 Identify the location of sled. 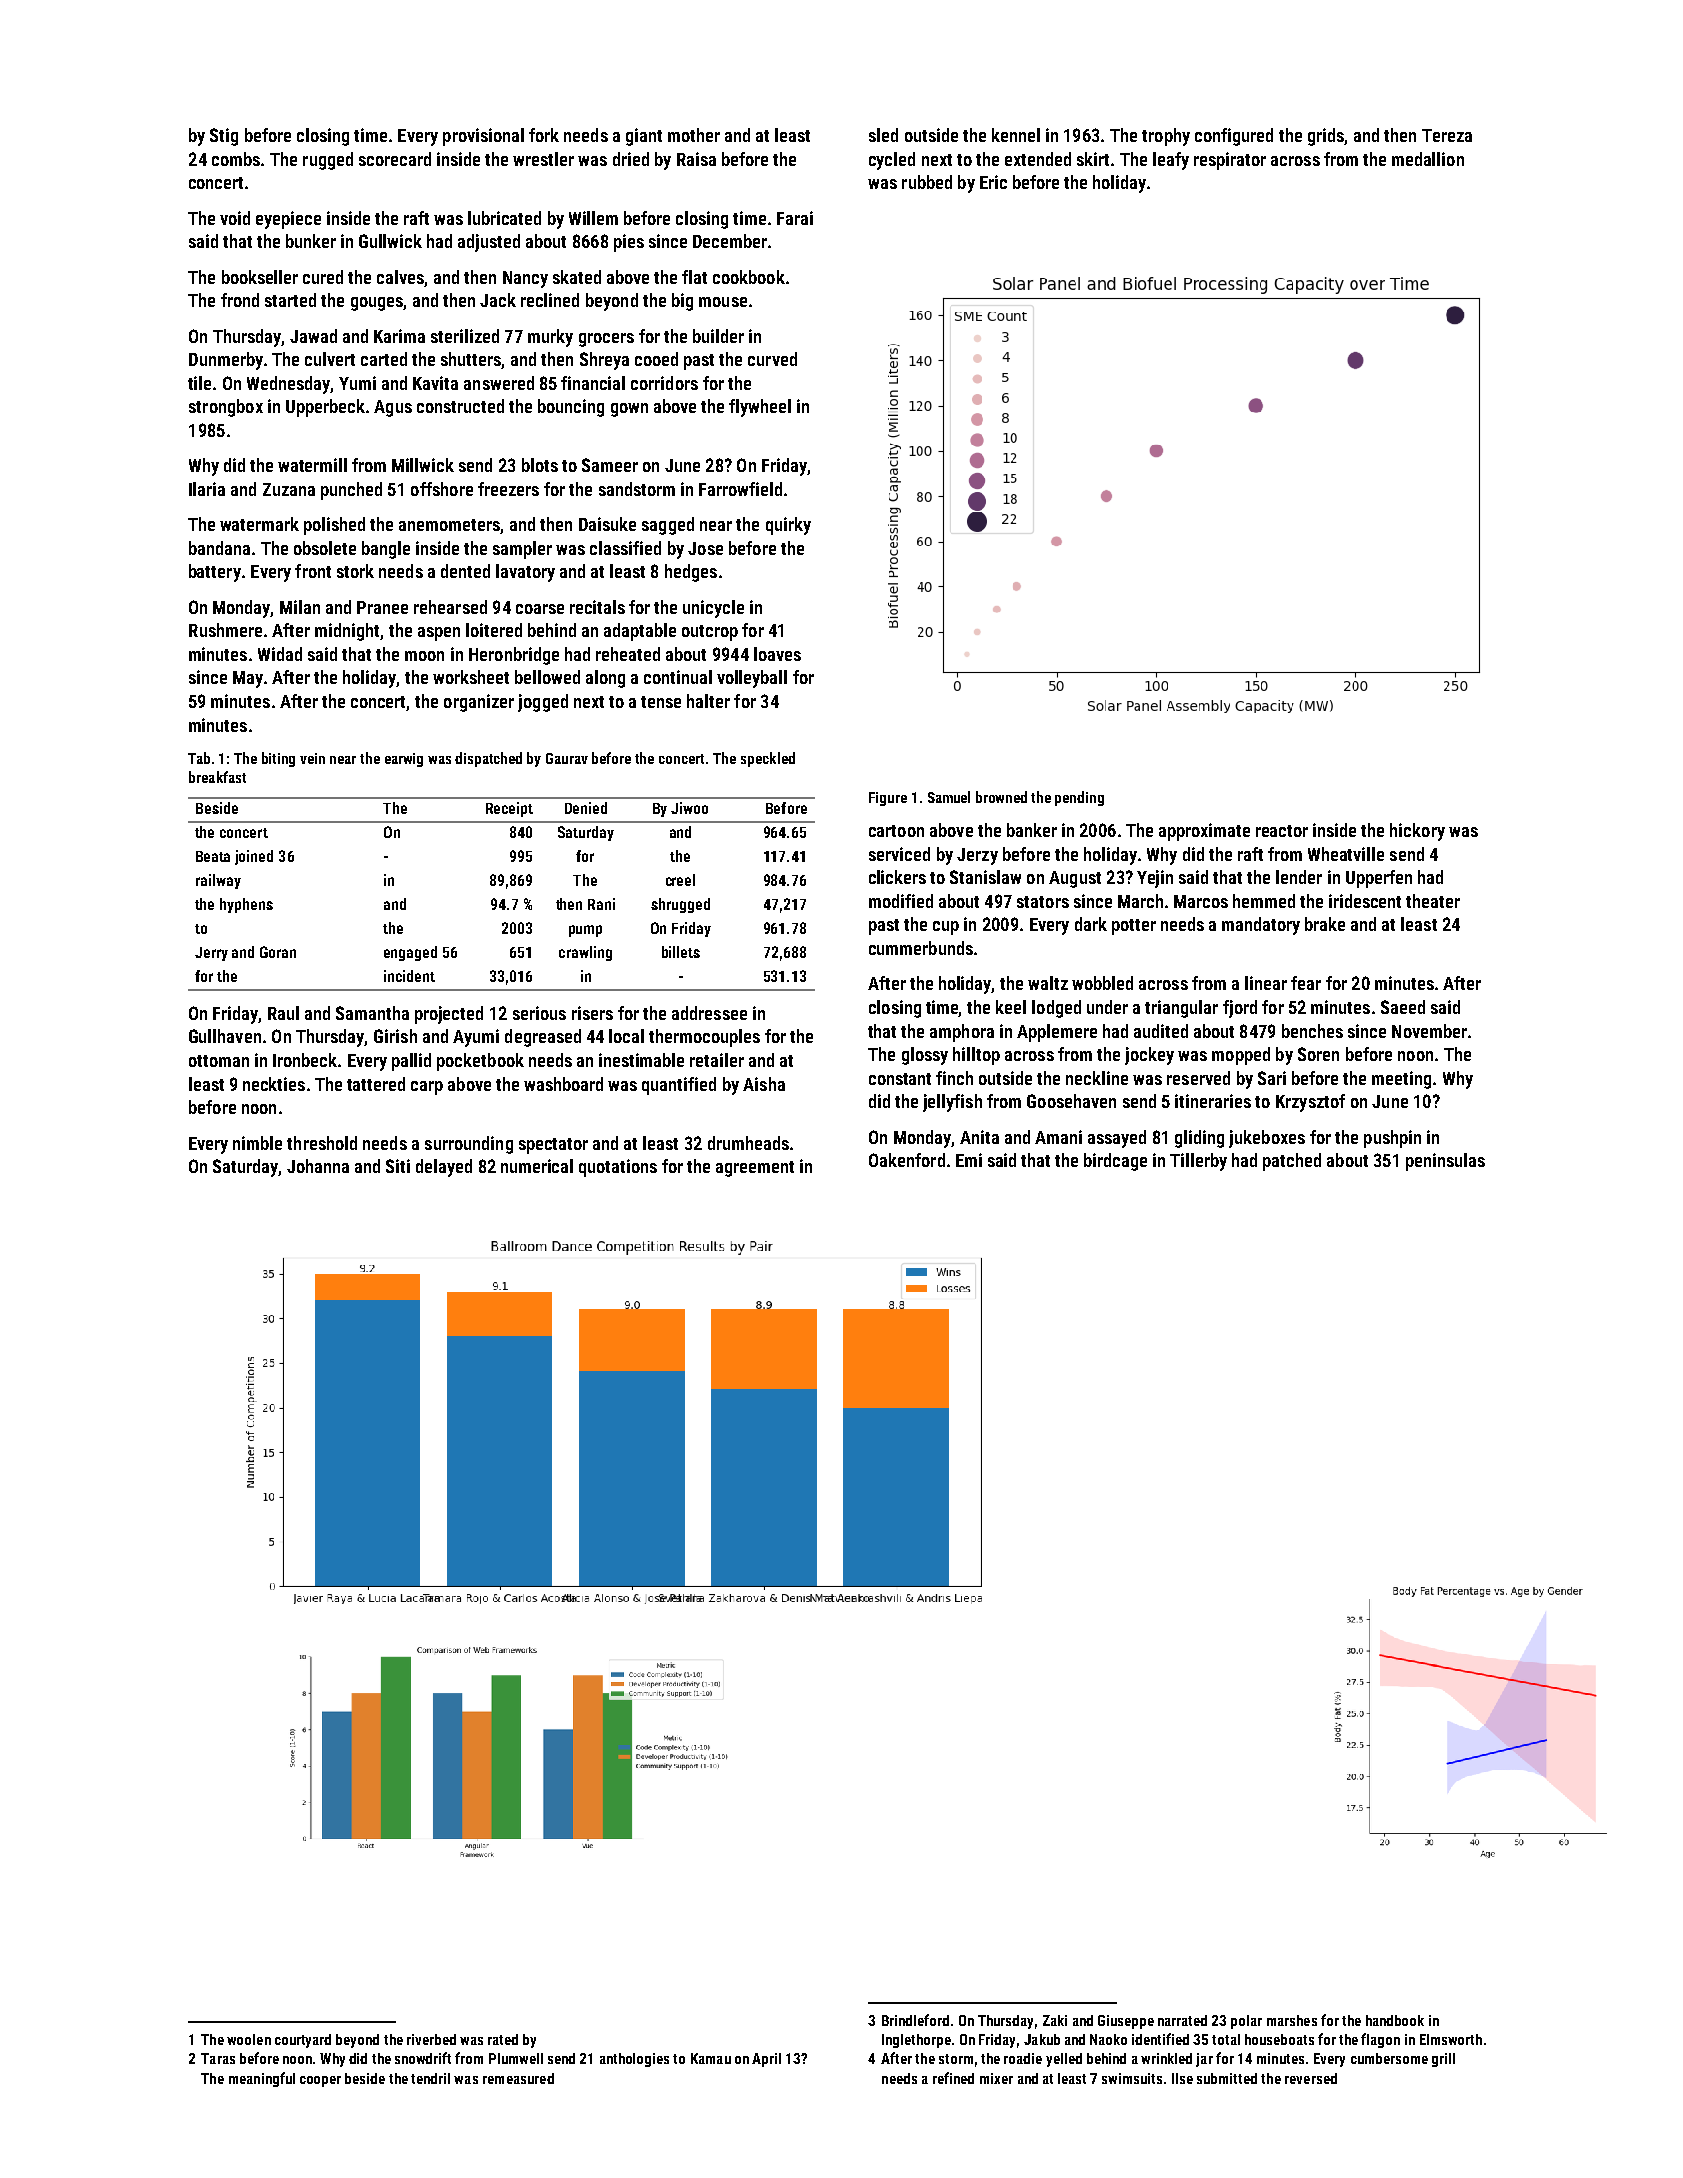
(883, 135).
